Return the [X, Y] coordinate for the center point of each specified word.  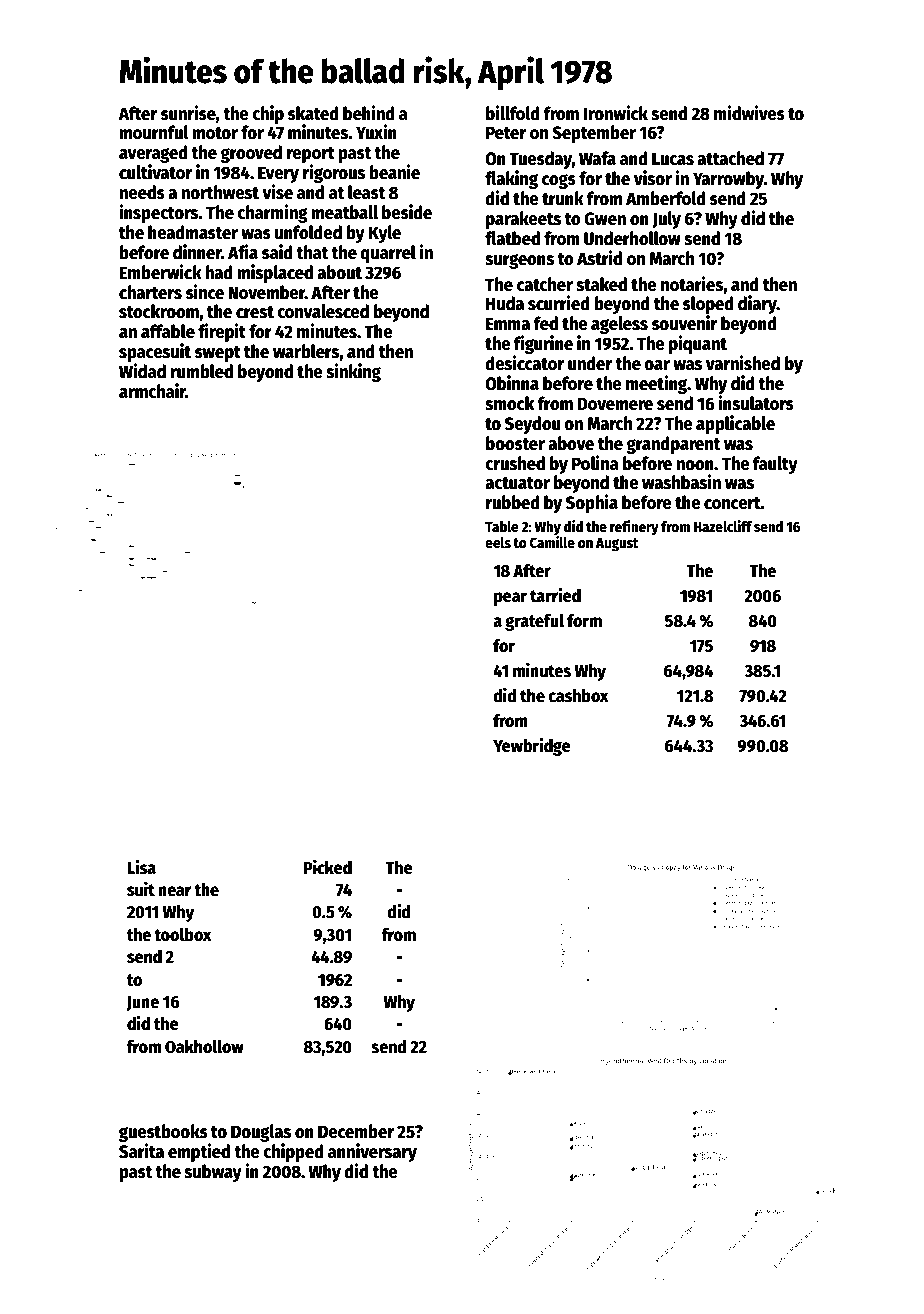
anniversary [372, 1152]
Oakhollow [204, 1046]
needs [142, 192]
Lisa [141, 867]
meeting [656, 384]
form [584, 621]
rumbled [201, 371]
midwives [749, 113]
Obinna [512, 383]
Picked [327, 867]
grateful [534, 622]
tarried [555, 595]
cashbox [578, 696]
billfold [513, 113]
